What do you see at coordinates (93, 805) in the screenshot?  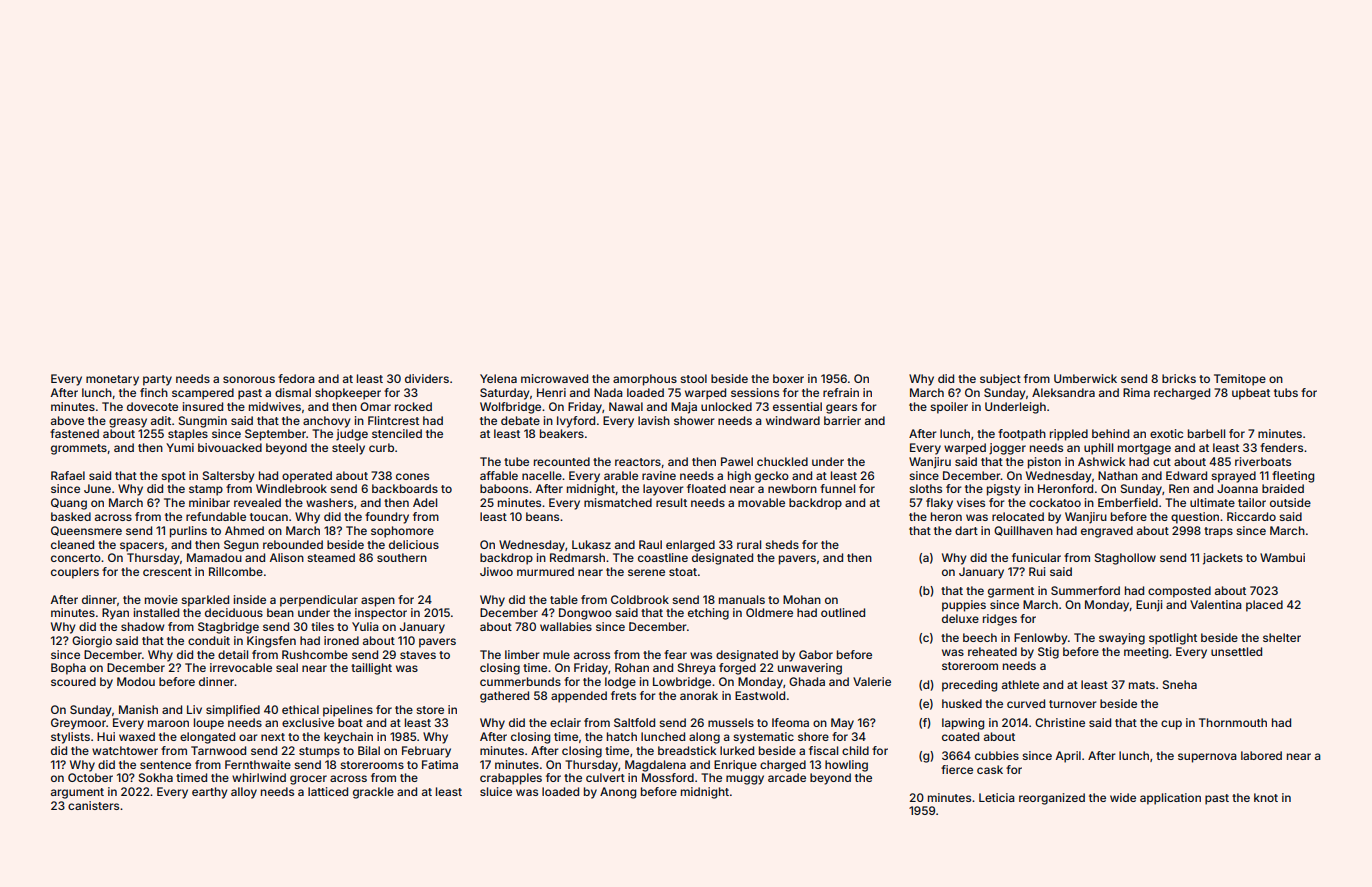 I see `canisters` at bounding box center [93, 805].
